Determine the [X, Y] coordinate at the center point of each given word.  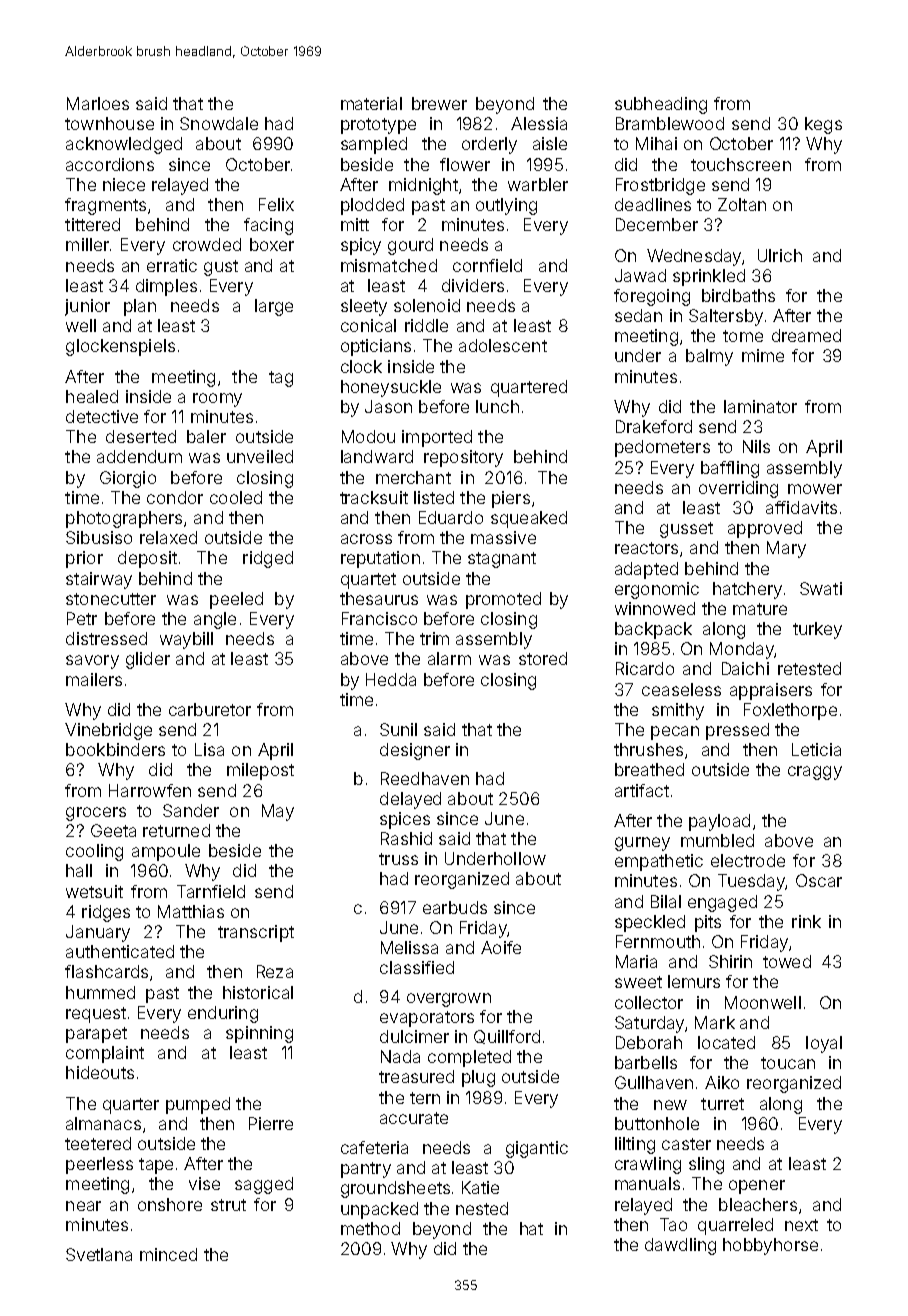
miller [87, 244]
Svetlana [99, 1254]
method [370, 1228]
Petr [82, 618]
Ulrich [780, 255]
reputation [380, 559]
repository [463, 458]
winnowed [655, 608]
